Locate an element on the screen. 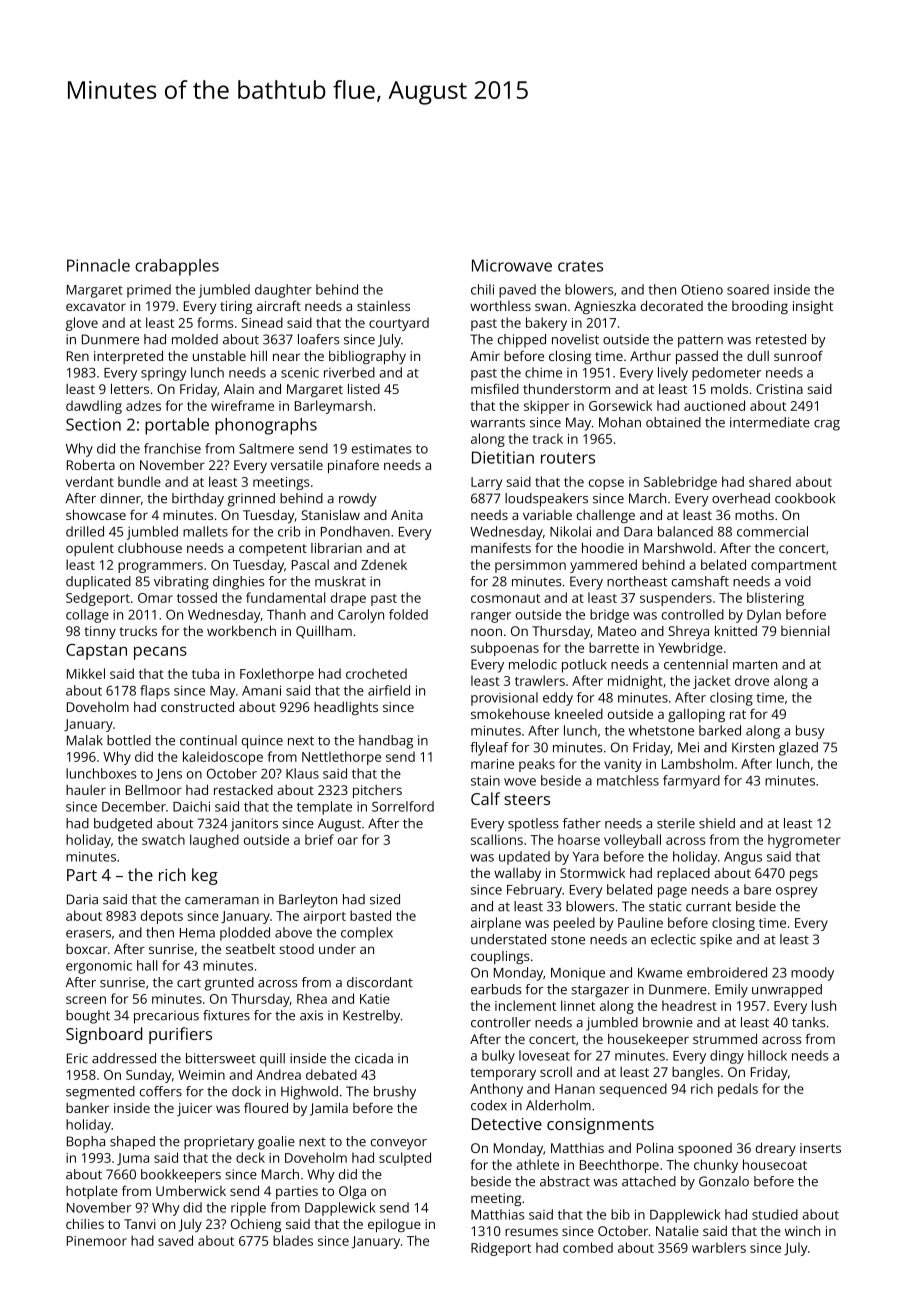  Zdenek is located at coordinates (384, 564).
